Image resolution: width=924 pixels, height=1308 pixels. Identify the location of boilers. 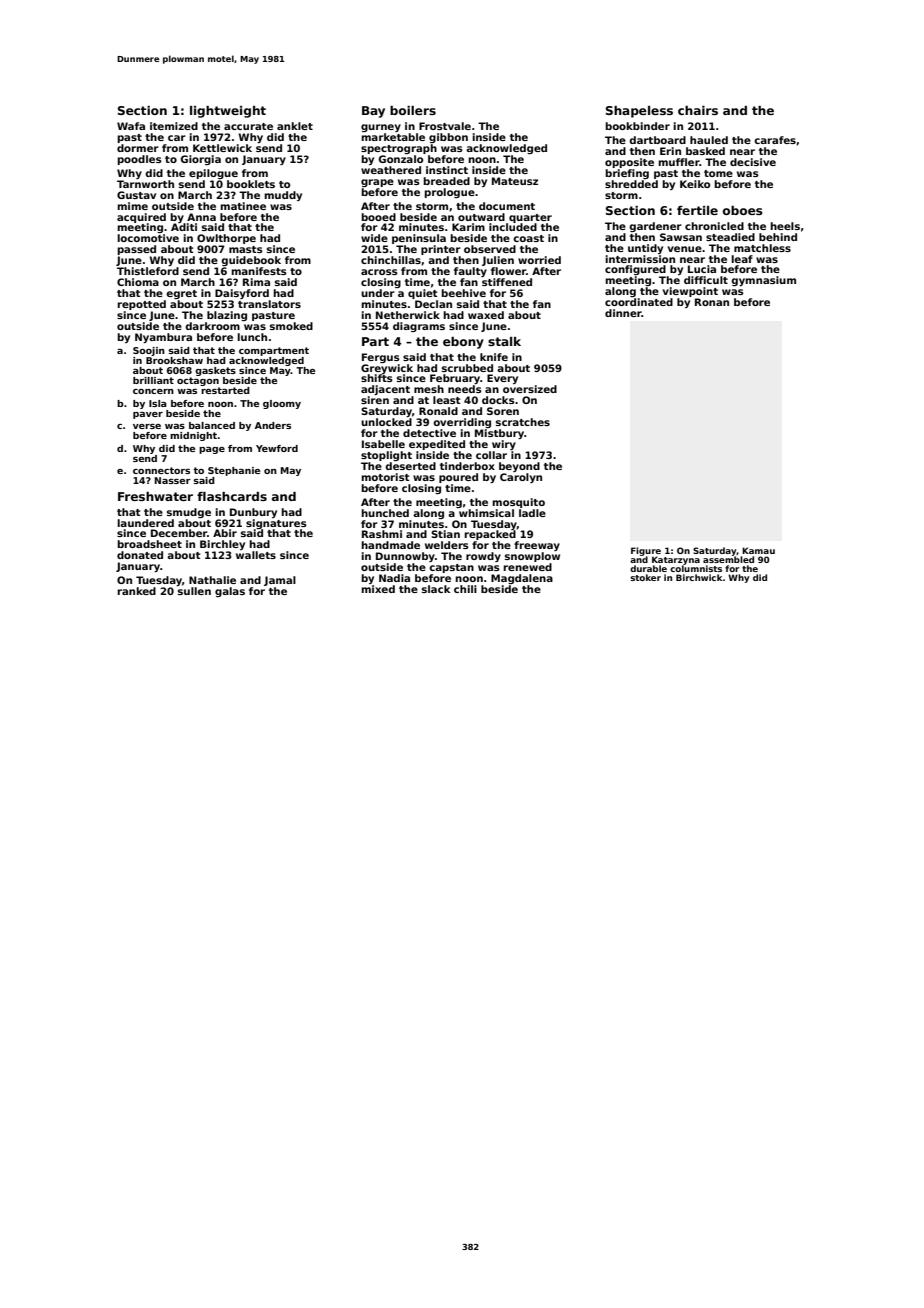
(413, 110).
